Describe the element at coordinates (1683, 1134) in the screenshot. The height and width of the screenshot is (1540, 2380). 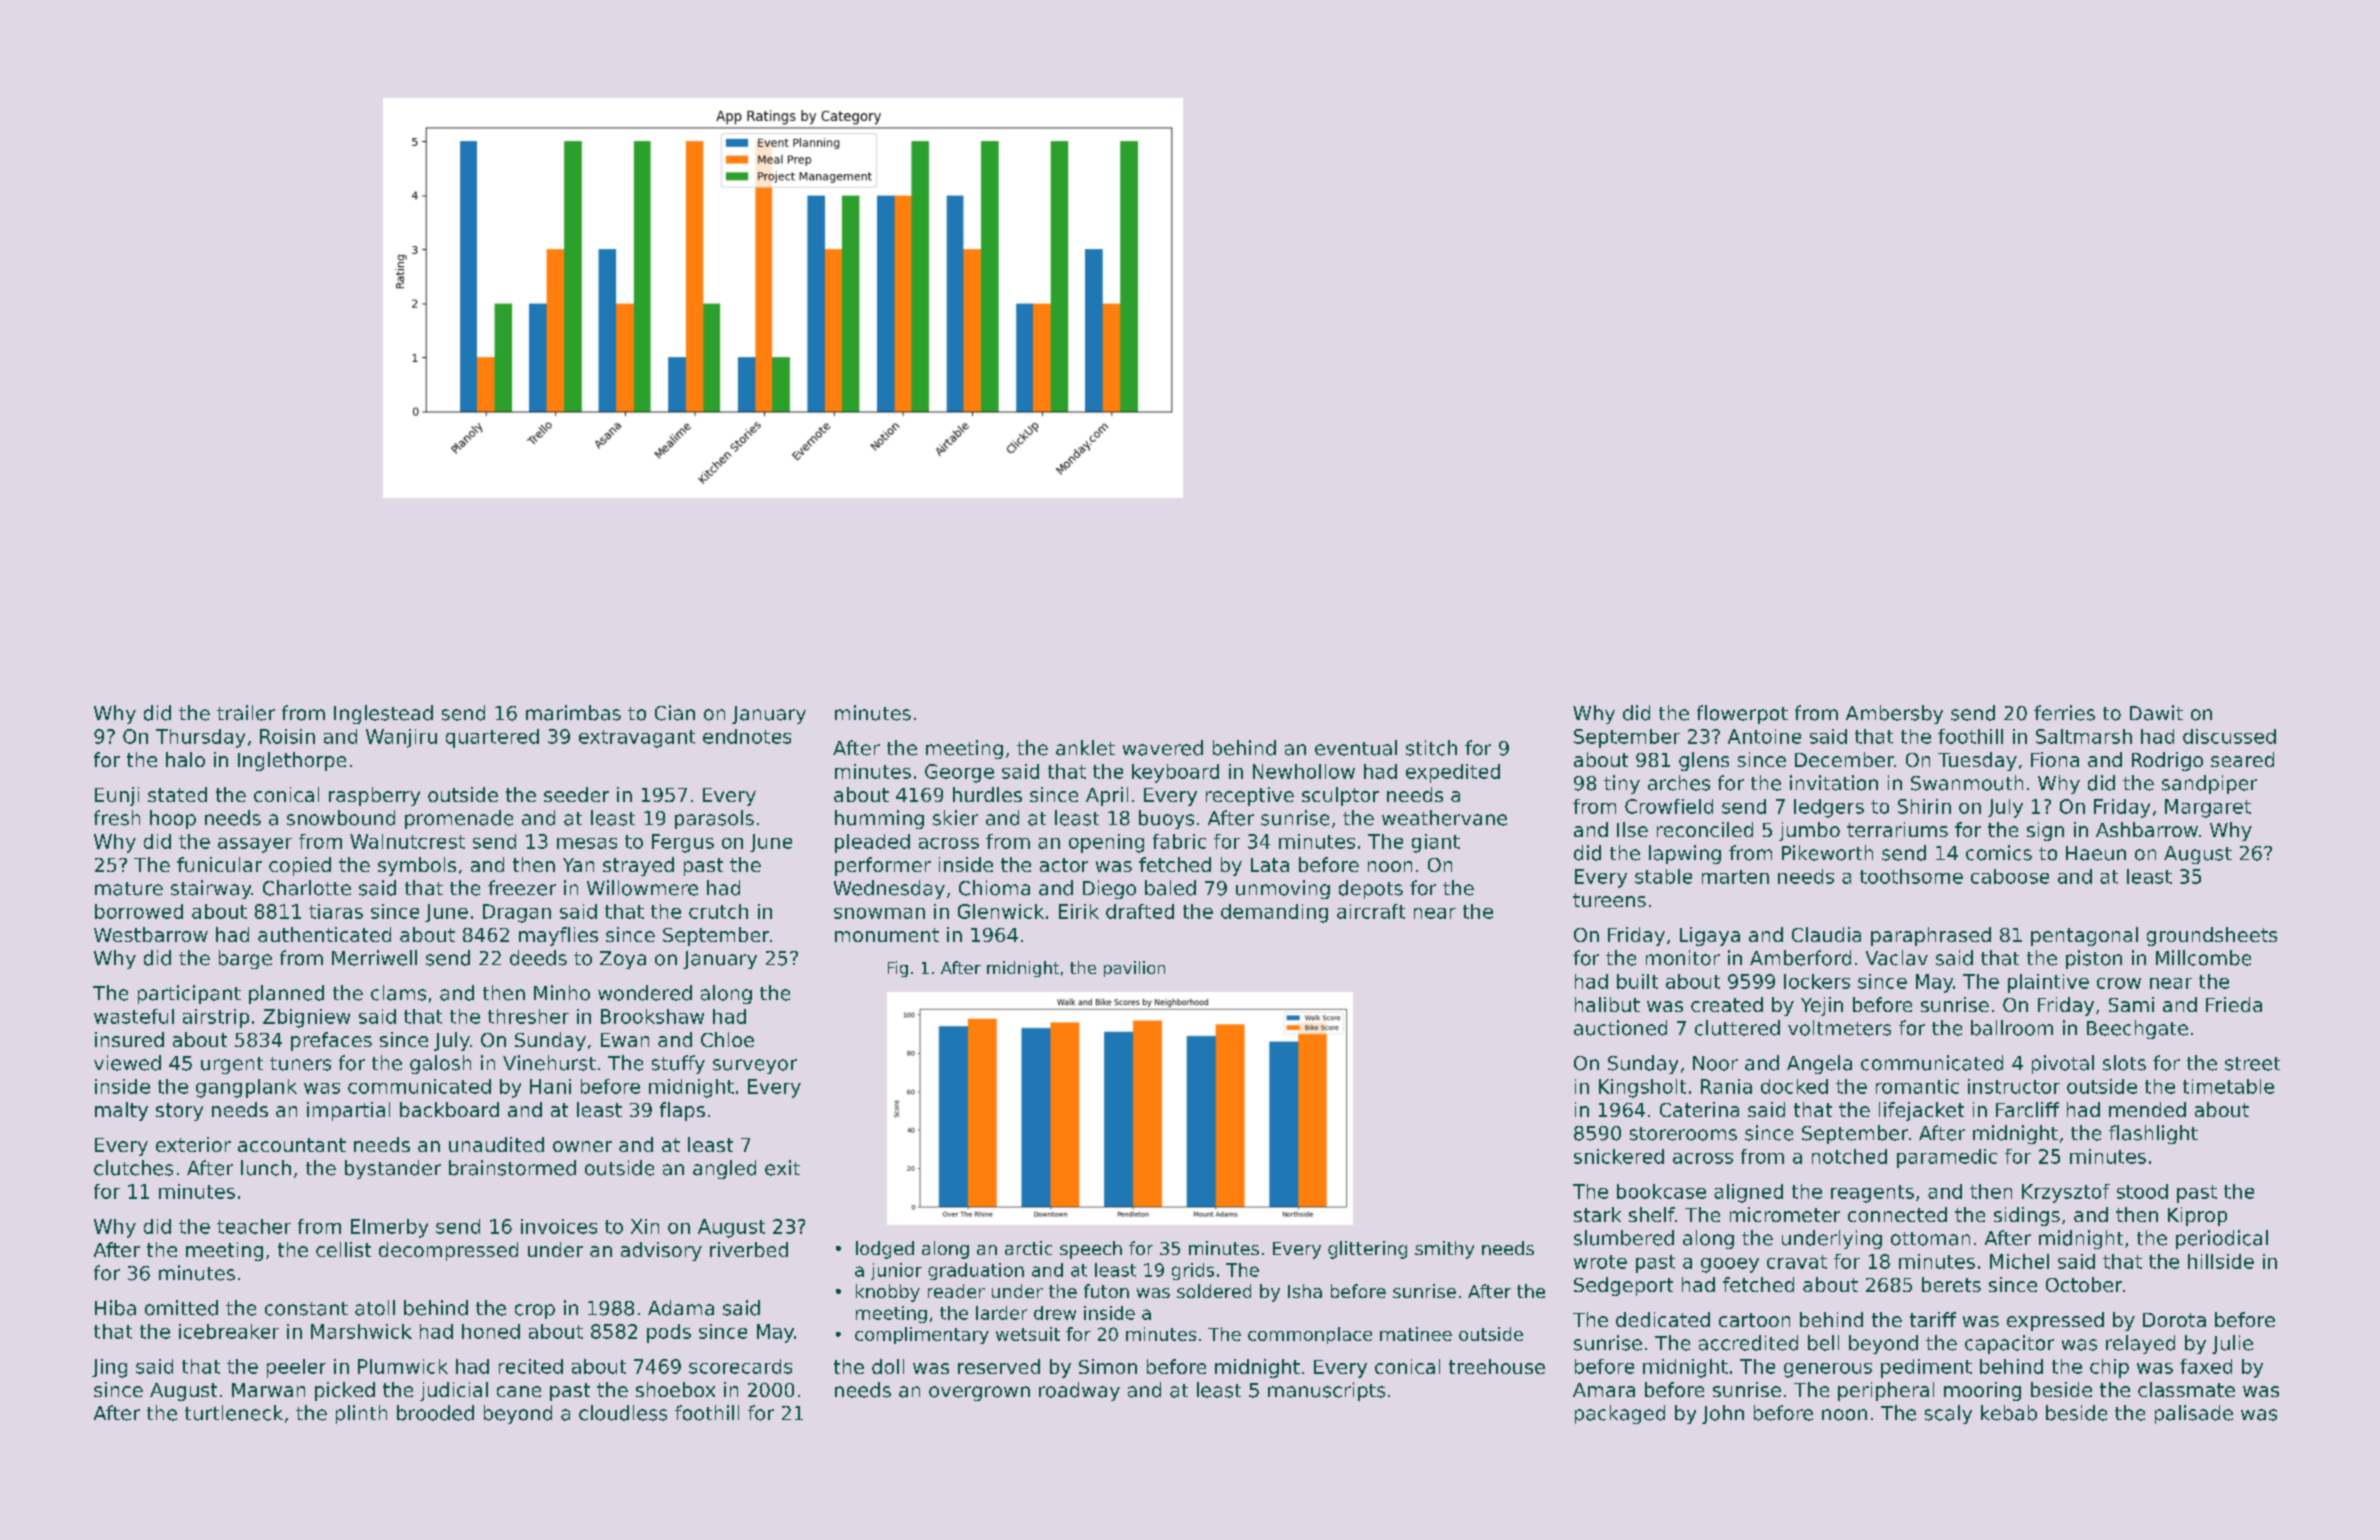
I see `storerooms` at that location.
